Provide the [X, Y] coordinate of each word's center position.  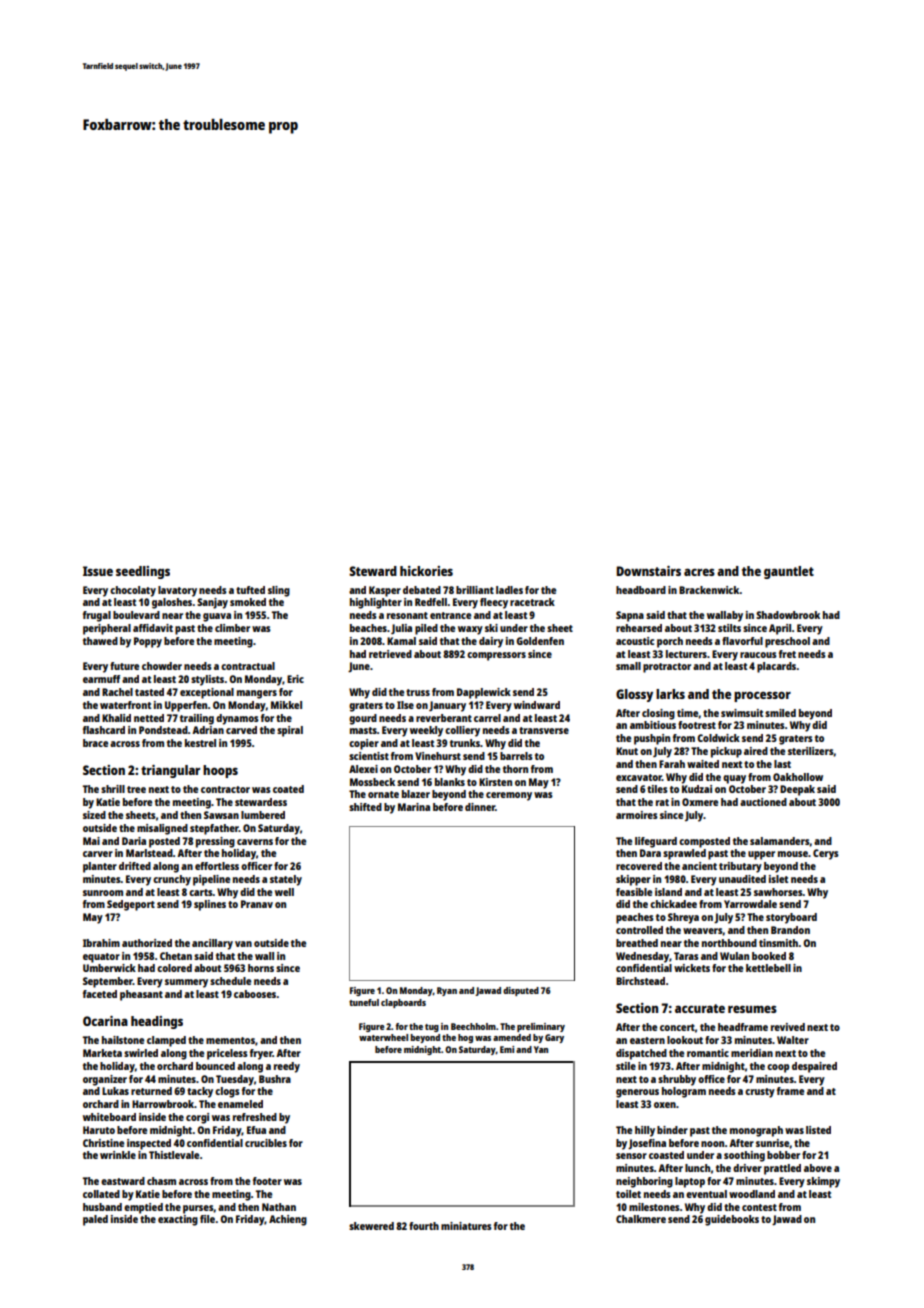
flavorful [742, 641]
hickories [426, 571]
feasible [634, 892]
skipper [633, 880]
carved [241, 730]
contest [759, 1207]
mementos [230, 1040]
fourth [424, 1226]
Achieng [288, 1220]
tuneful [364, 1002]
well [284, 892]
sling [279, 591]
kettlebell [768, 968]
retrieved [390, 654]
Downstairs [649, 571]
